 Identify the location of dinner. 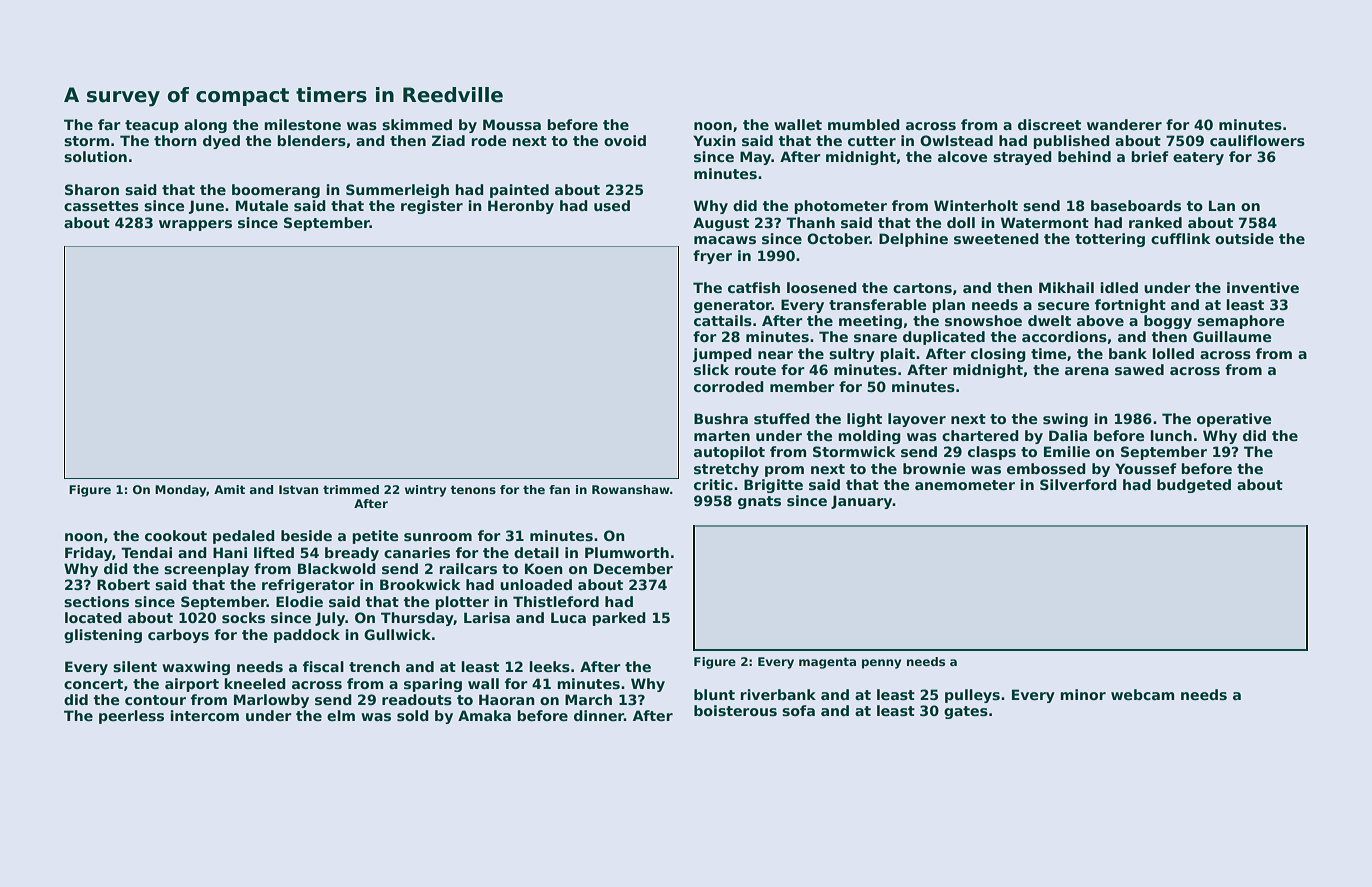
(599, 715).
